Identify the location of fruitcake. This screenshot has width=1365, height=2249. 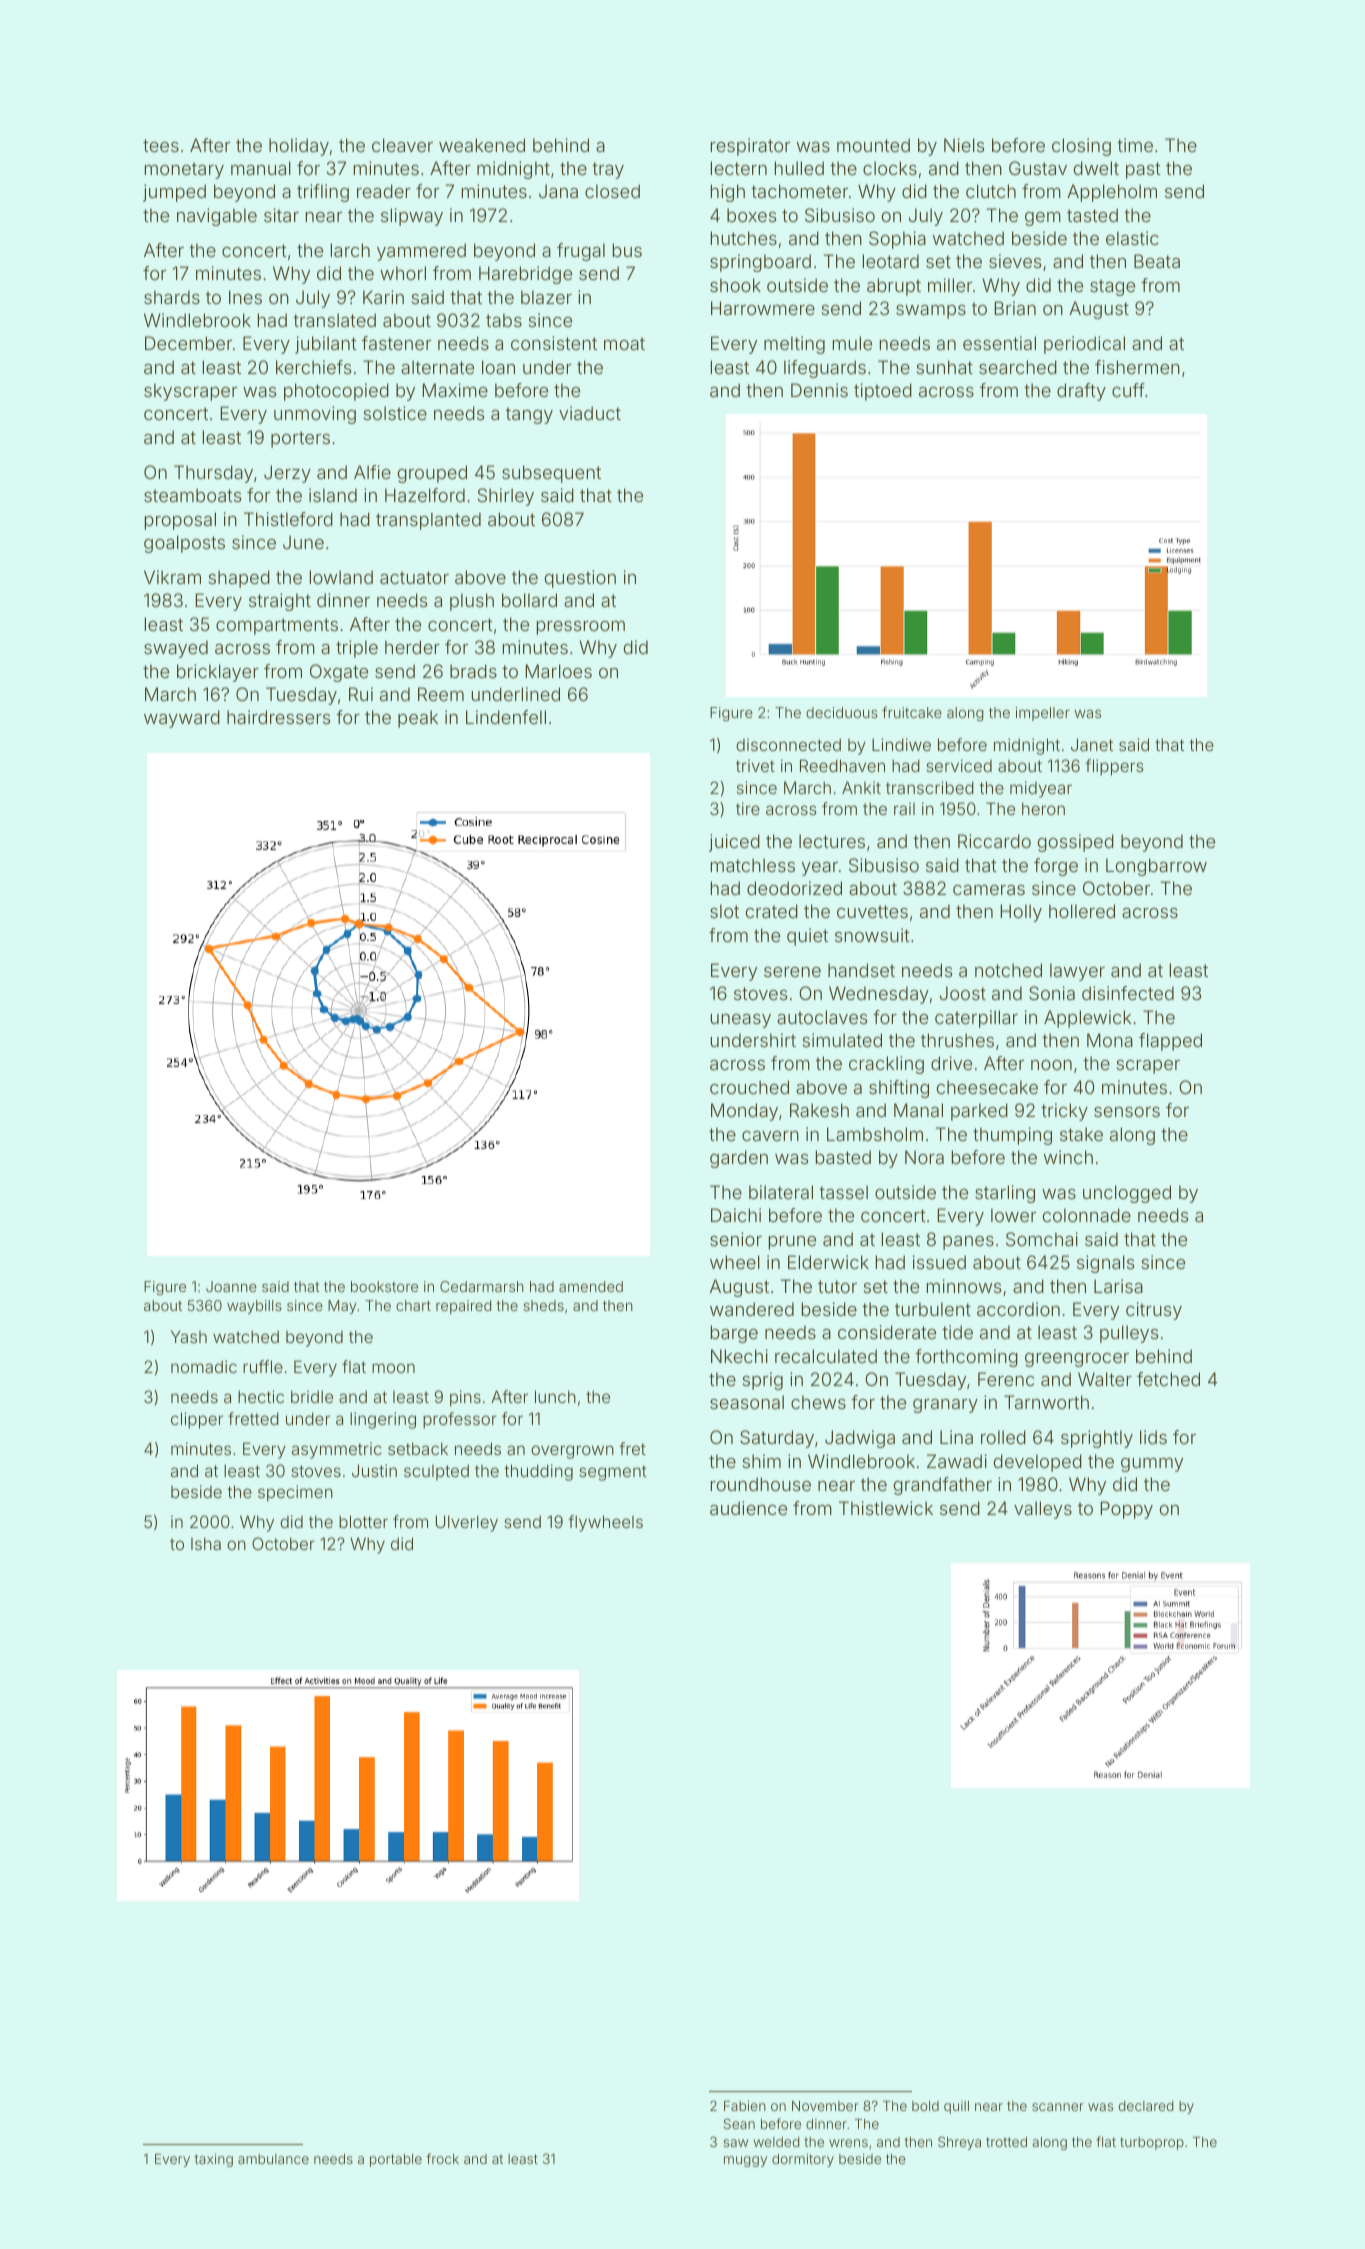
(912, 712).
